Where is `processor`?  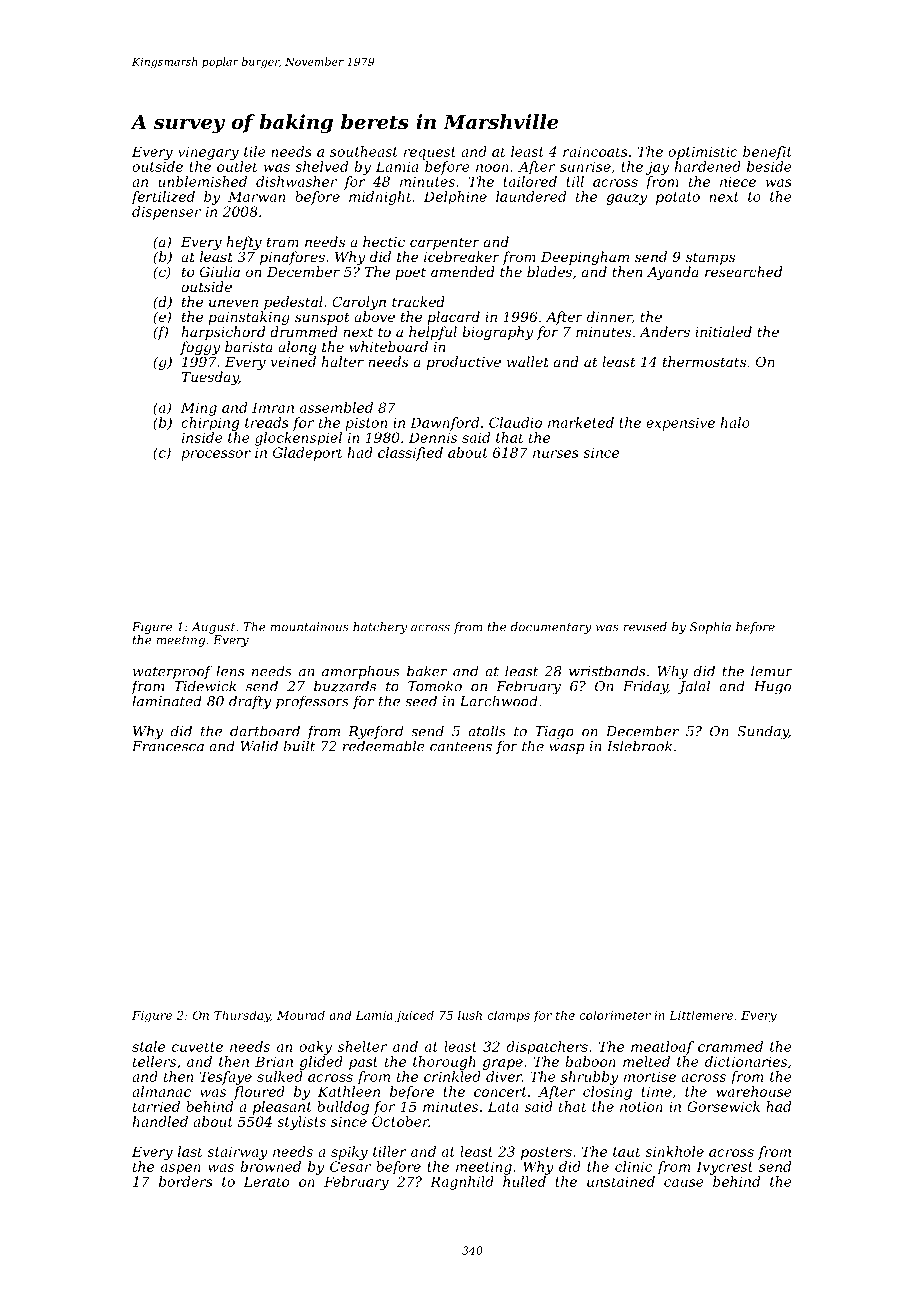
processor is located at coordinates (216, 455).
